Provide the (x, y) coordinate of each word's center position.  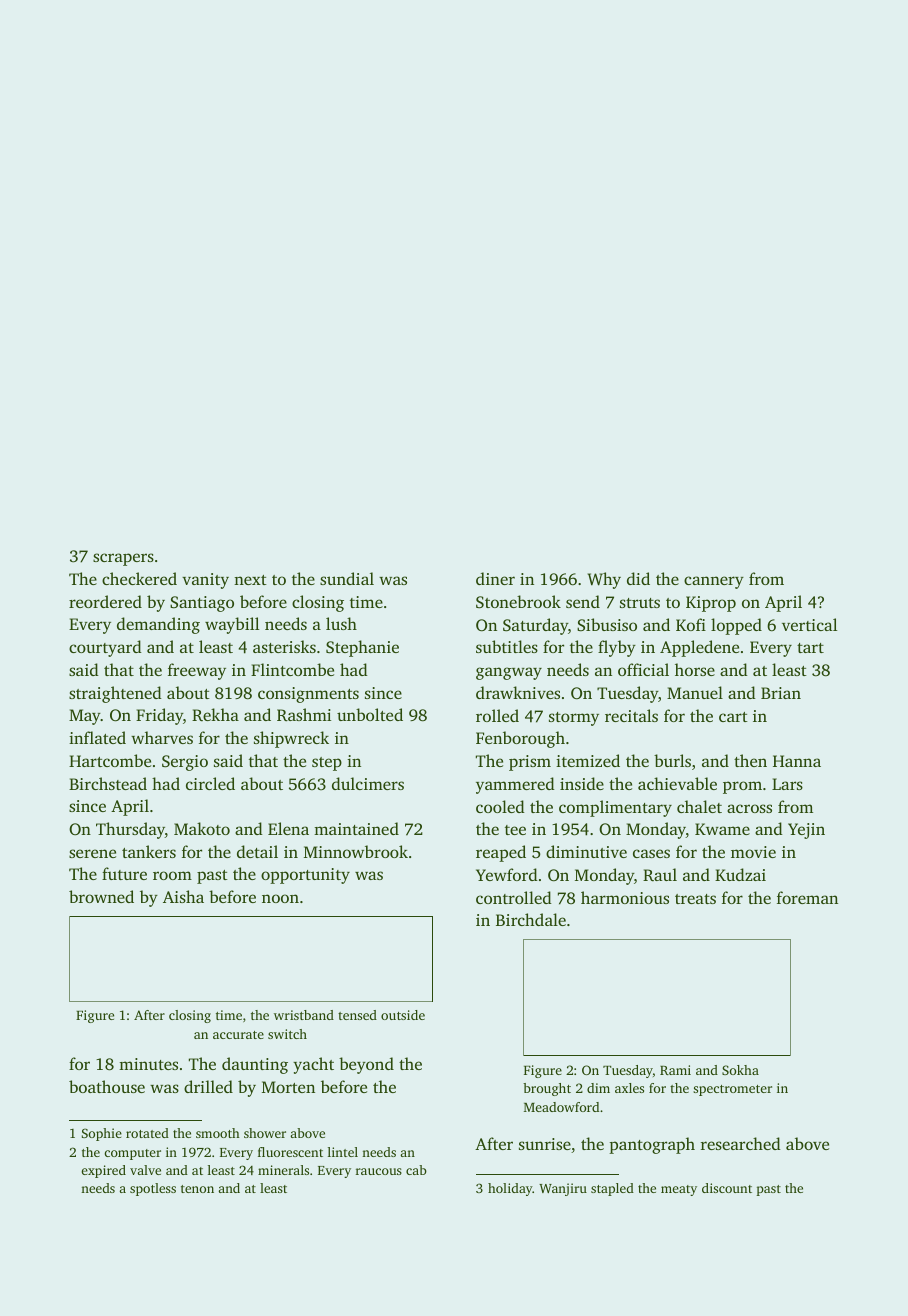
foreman (807, 897)
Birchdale (531, 919)
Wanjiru (563, 1189)
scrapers (123, 559)
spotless (153, 1189)
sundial (347, 578)
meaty (679, 1190)
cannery (714, 582)
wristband (304, 1015)
